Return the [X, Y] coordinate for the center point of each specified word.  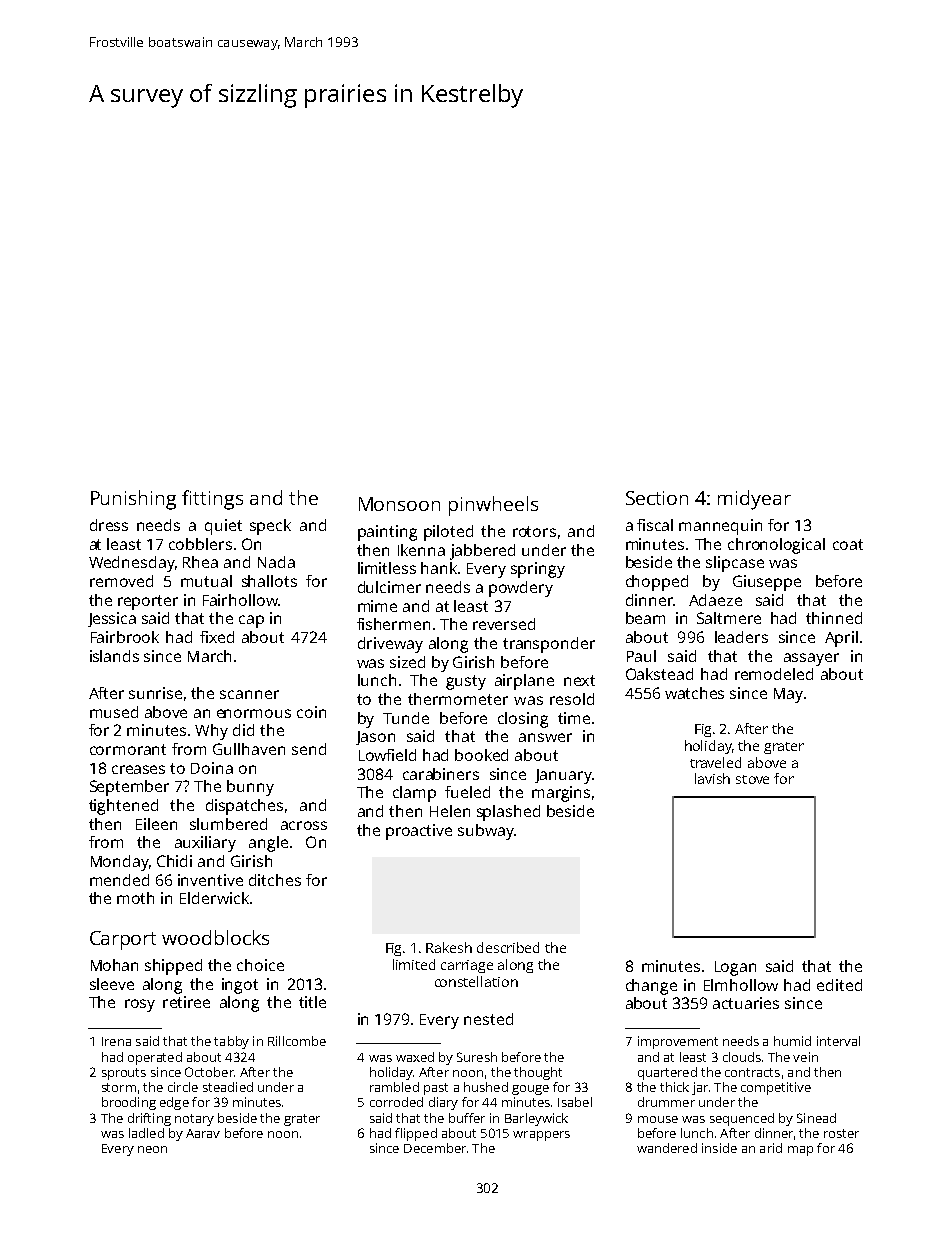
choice [260, 965]
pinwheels [493, 506]
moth [135, 898]
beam [645, 618]
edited [839, 985]
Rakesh [449, 947]
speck [270, 527]
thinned [834, 618]
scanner [249, 694]
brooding [129, 1103]
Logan [735, 968]
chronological [776, 546]
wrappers [541, 1136]
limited [414, 964]
